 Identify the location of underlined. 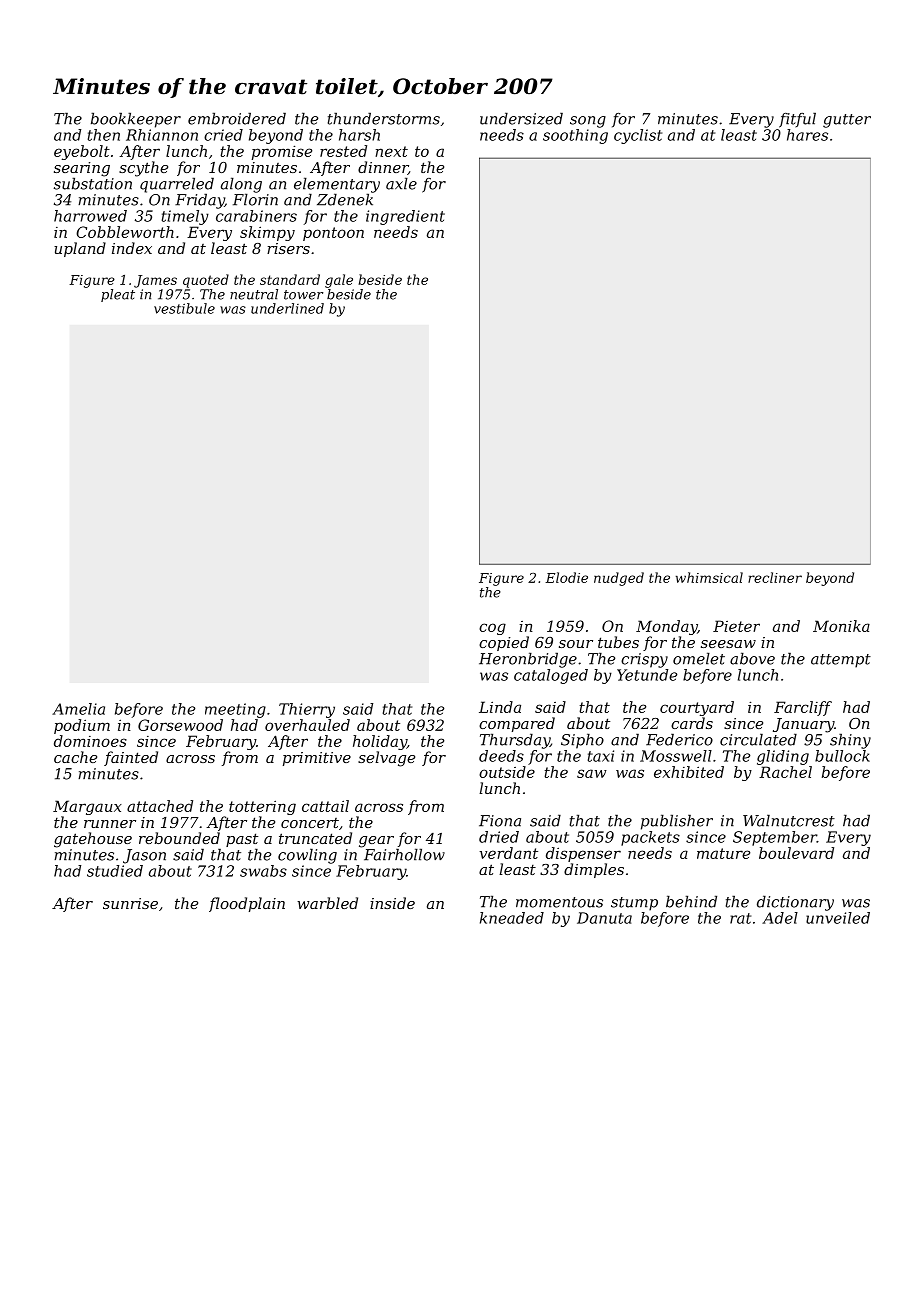
(287, 308).
